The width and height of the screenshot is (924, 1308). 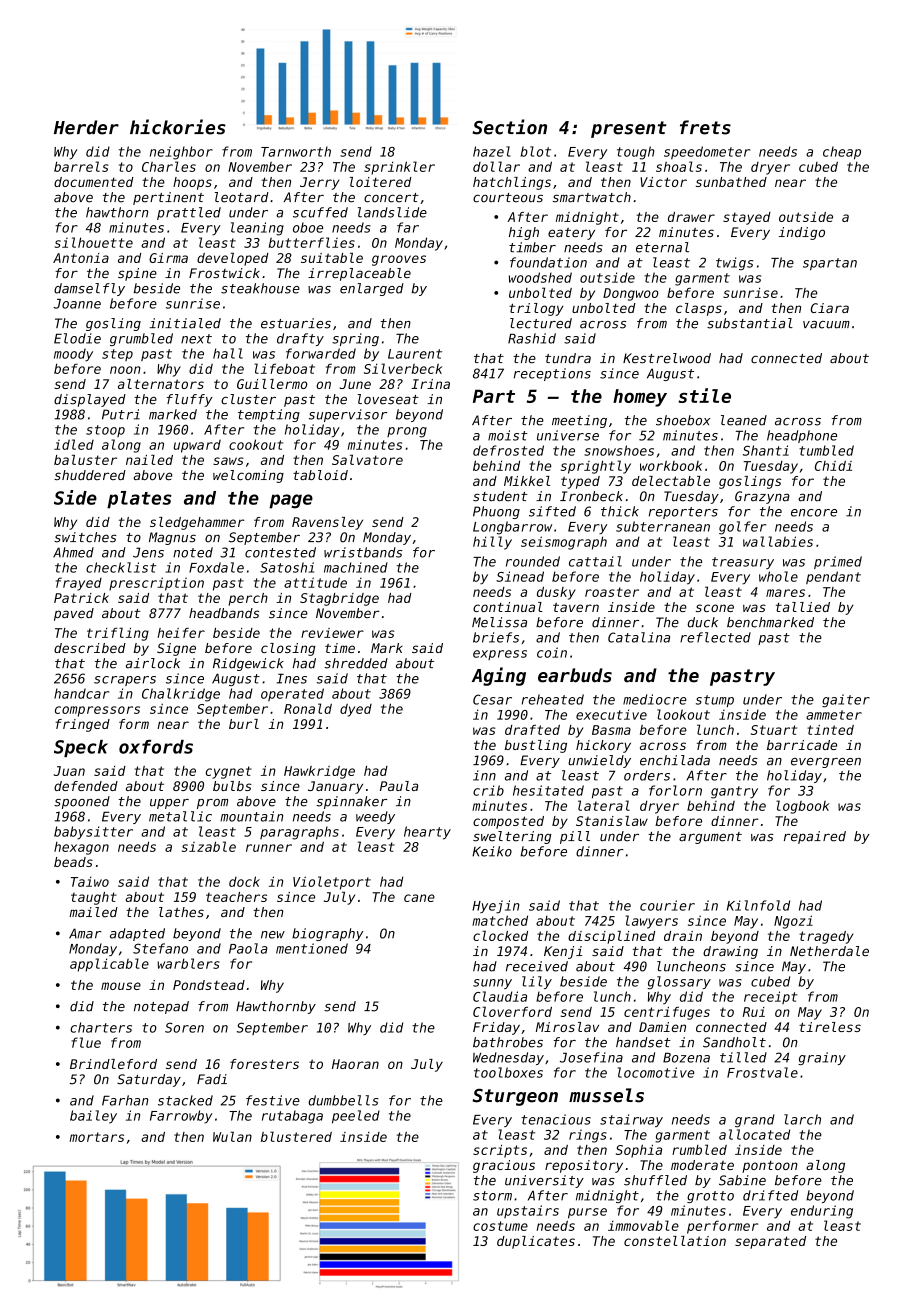 What do you see at coordinates (89, 289) in the screenshot?
I see `damselfly` at bounding box center [89, 289].
